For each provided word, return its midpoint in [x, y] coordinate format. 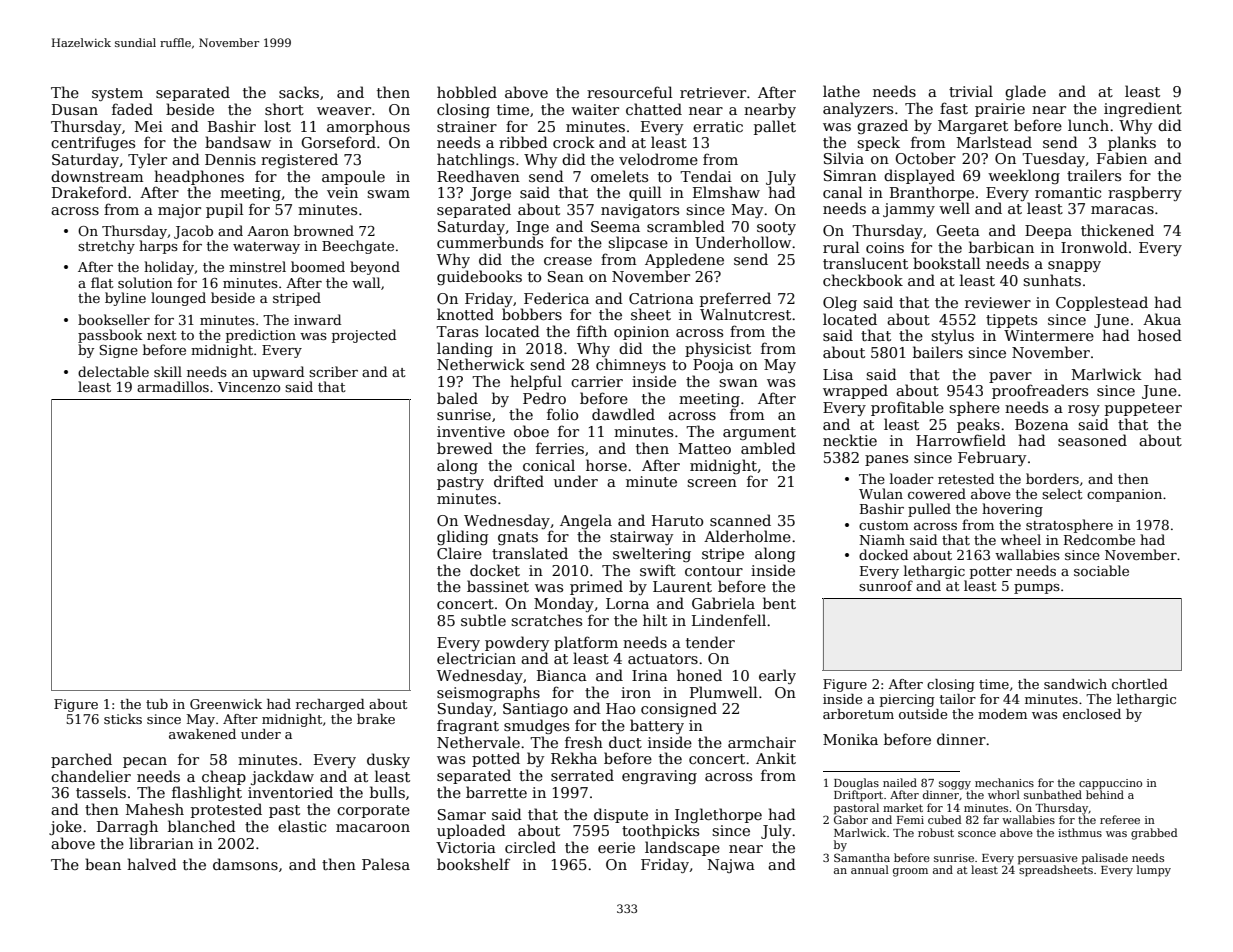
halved [152, 864]
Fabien [1122, 158]
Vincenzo [249, 387]
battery [657, 726]
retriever [713, 92]
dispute [621, 815]
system [117, 94]
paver [1010, 377]
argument [759, 433]
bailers [938, 352]
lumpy [1154, 871]
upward [278, 373]
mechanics [1004, 782]
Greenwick [226, 704]
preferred [735, 299]
